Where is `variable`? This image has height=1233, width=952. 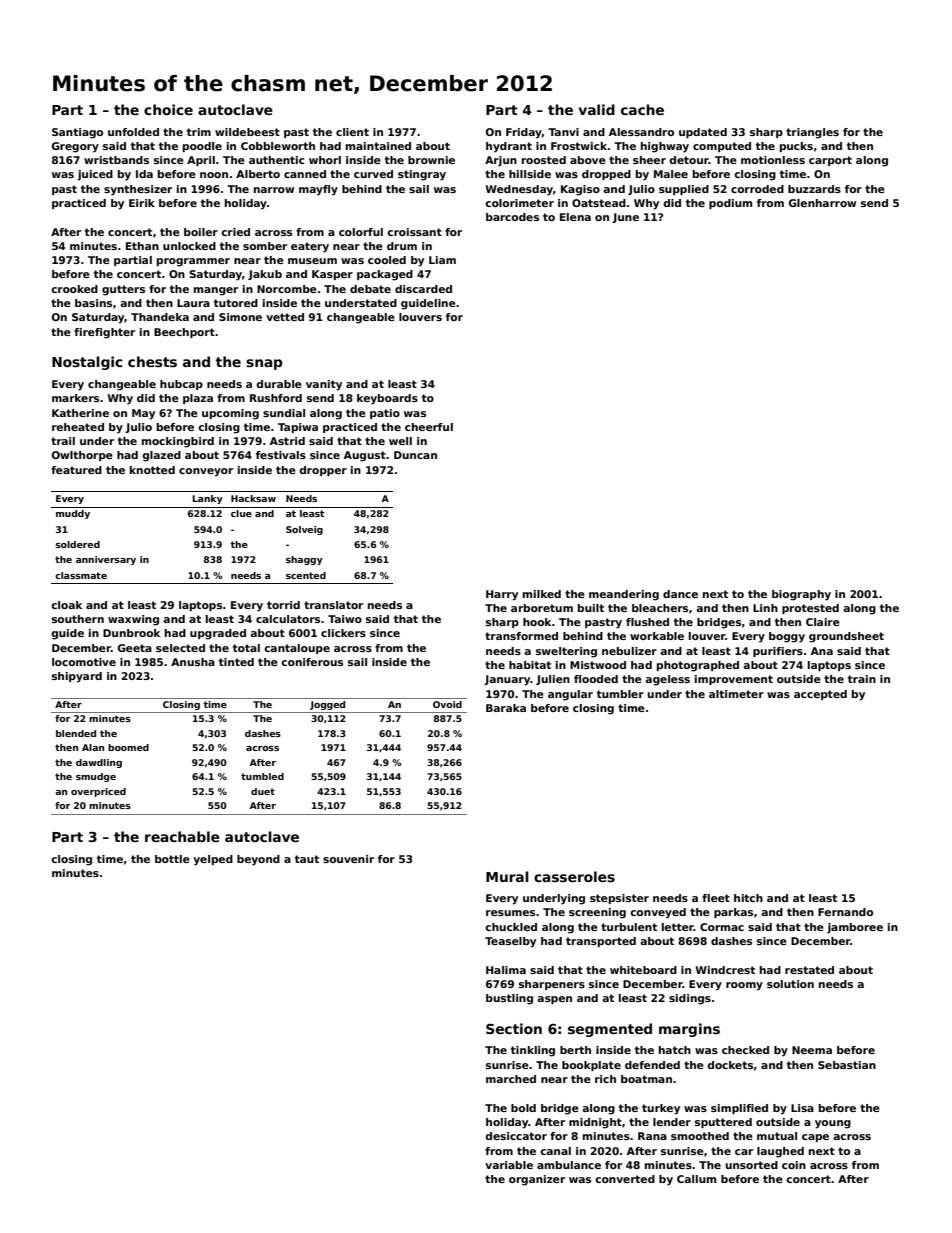 variable is located at coordinates (509, 1165).
